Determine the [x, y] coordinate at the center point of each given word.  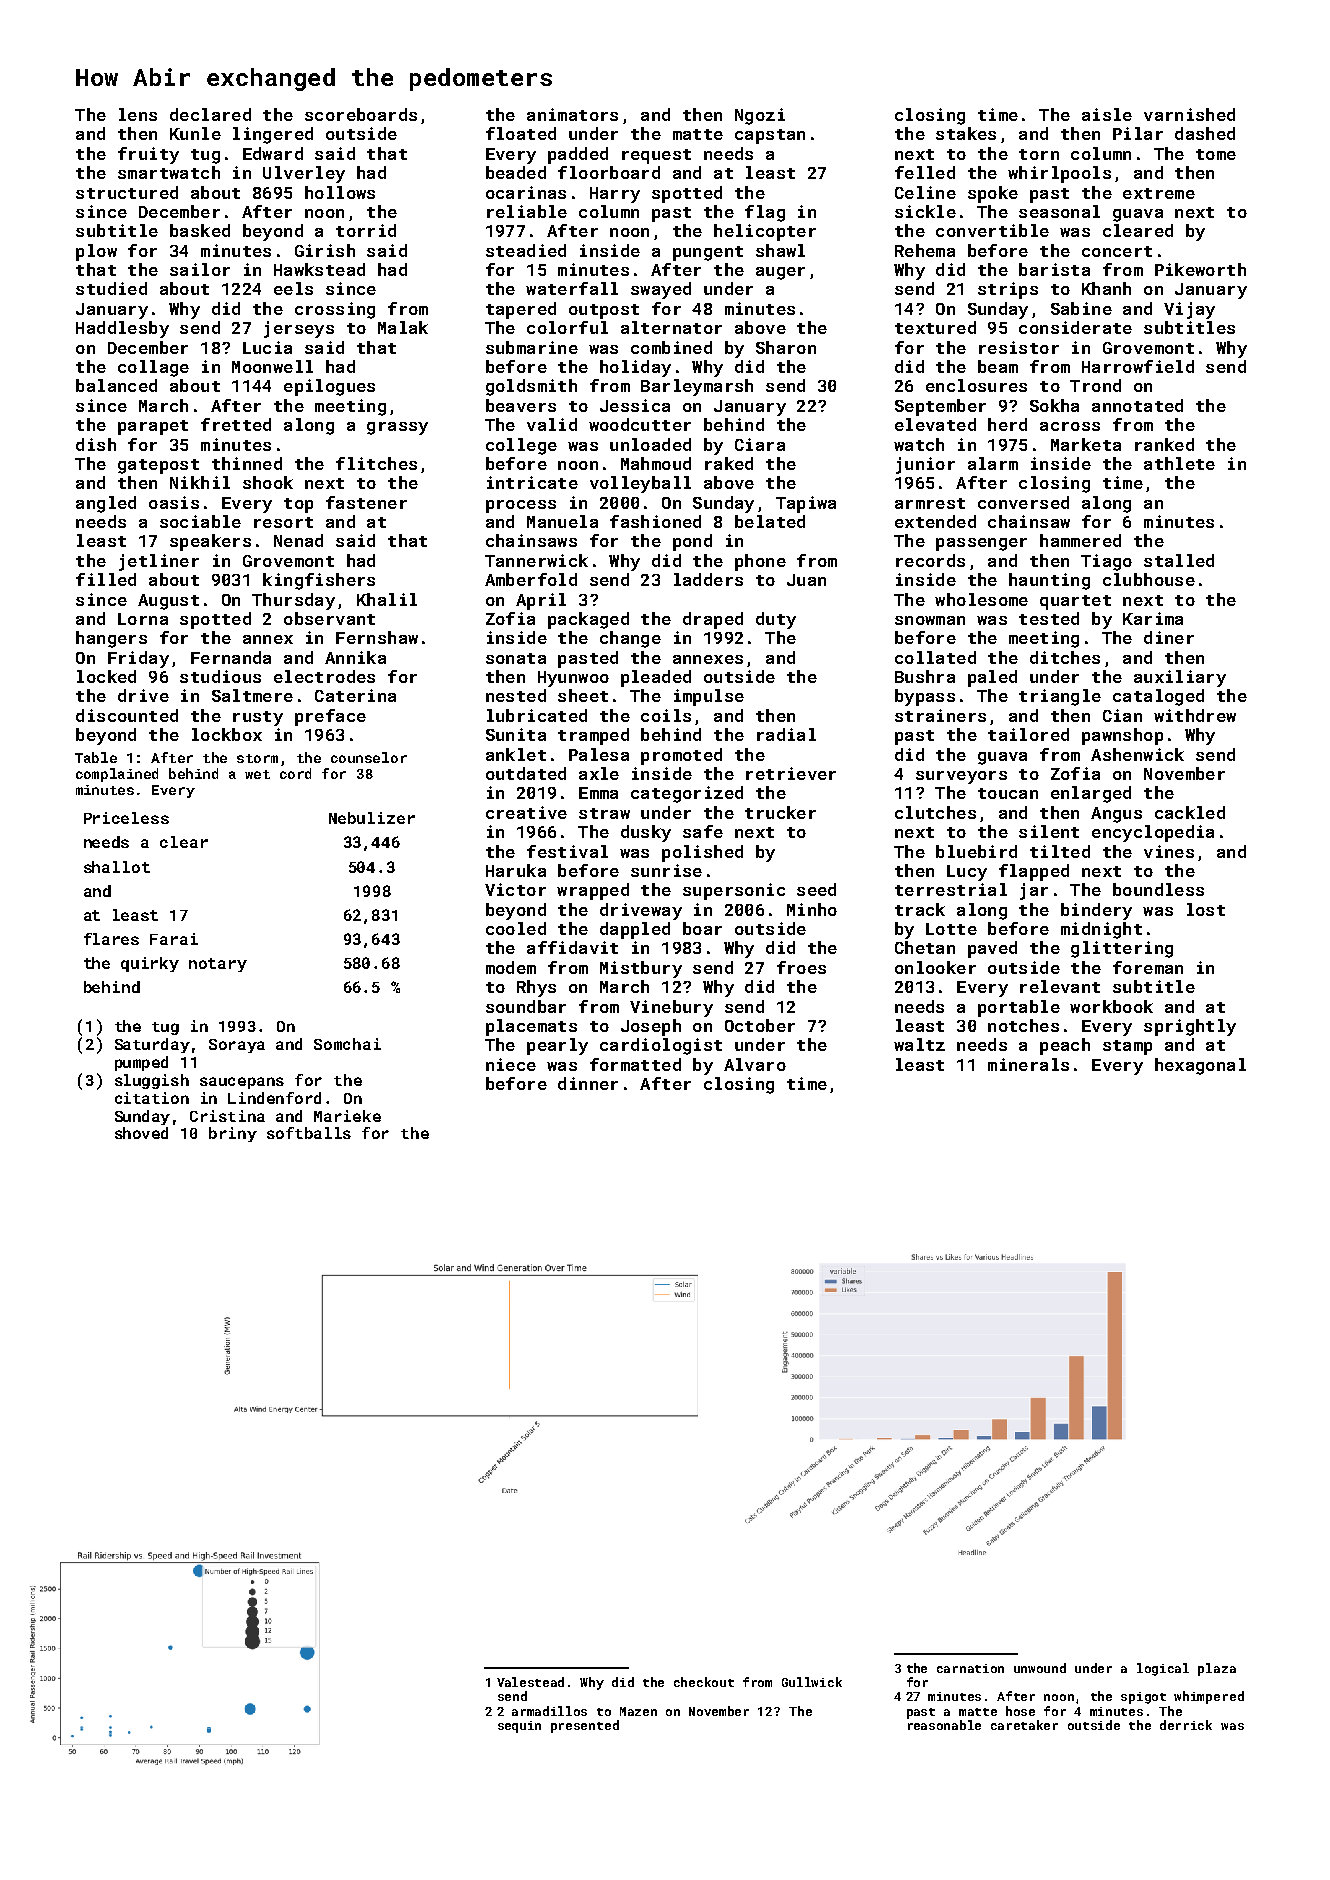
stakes [966, 133]
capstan [770, 136]
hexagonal [1200, 1066]
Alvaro [755, 1064]
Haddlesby [122, 329]
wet [257, 774]
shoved [141, 1133]
